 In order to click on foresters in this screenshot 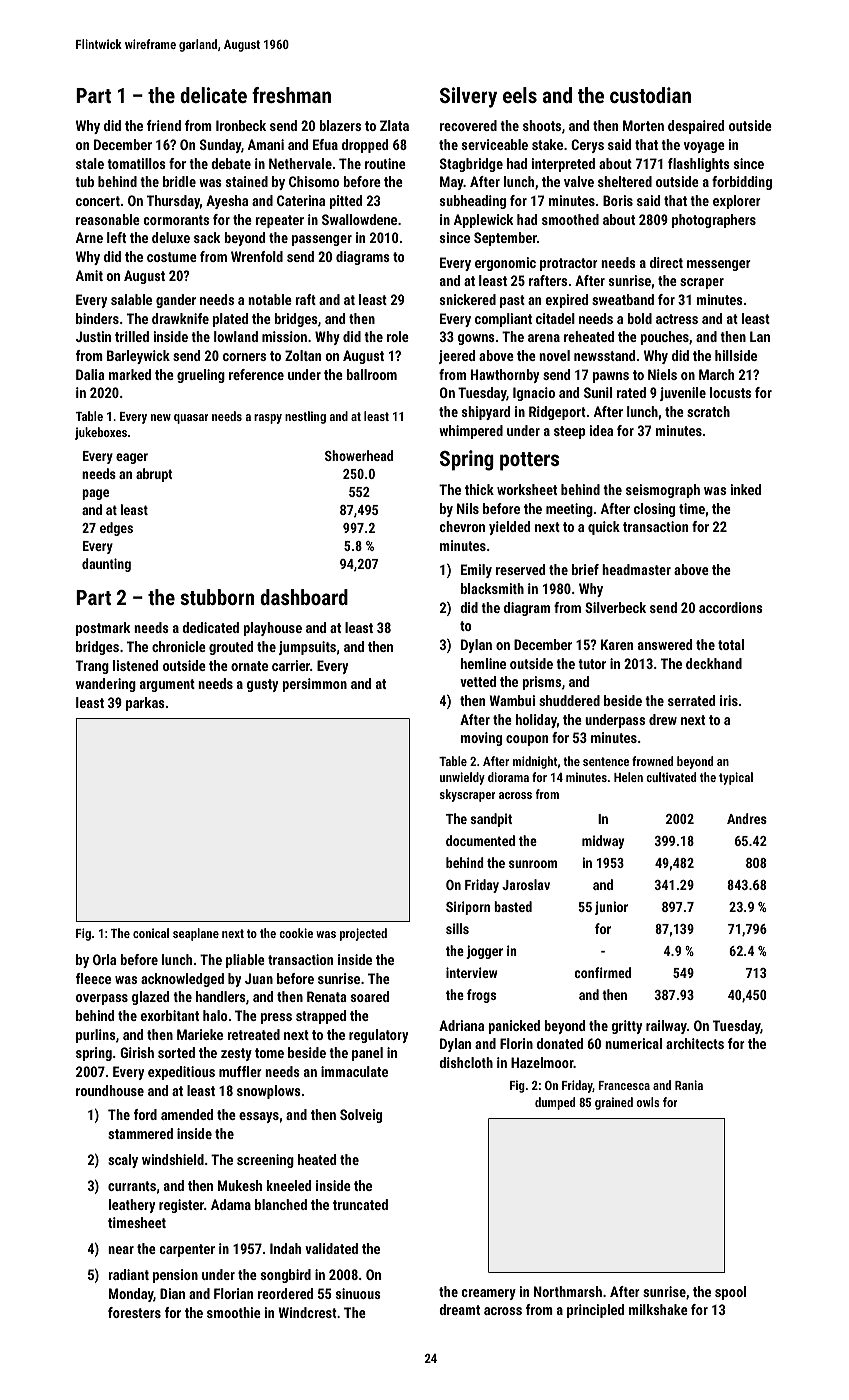, I will do `click(134, 1312)`.
